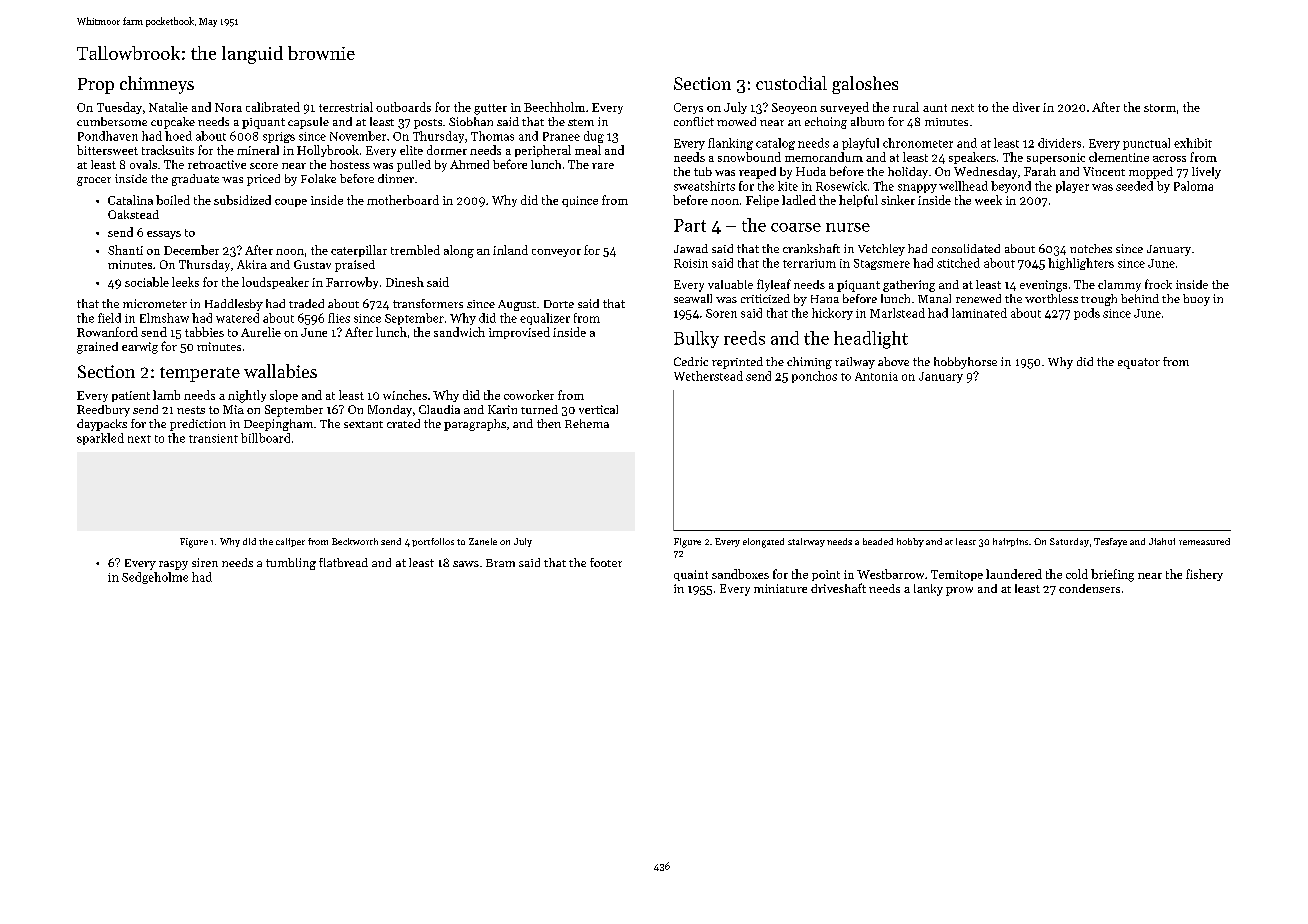 This screenshot has height=924, width=1308. What do you see at coordinates (1196, 300) in the screenshot?
I see `buoy` at bounding box center [1196, 300].
